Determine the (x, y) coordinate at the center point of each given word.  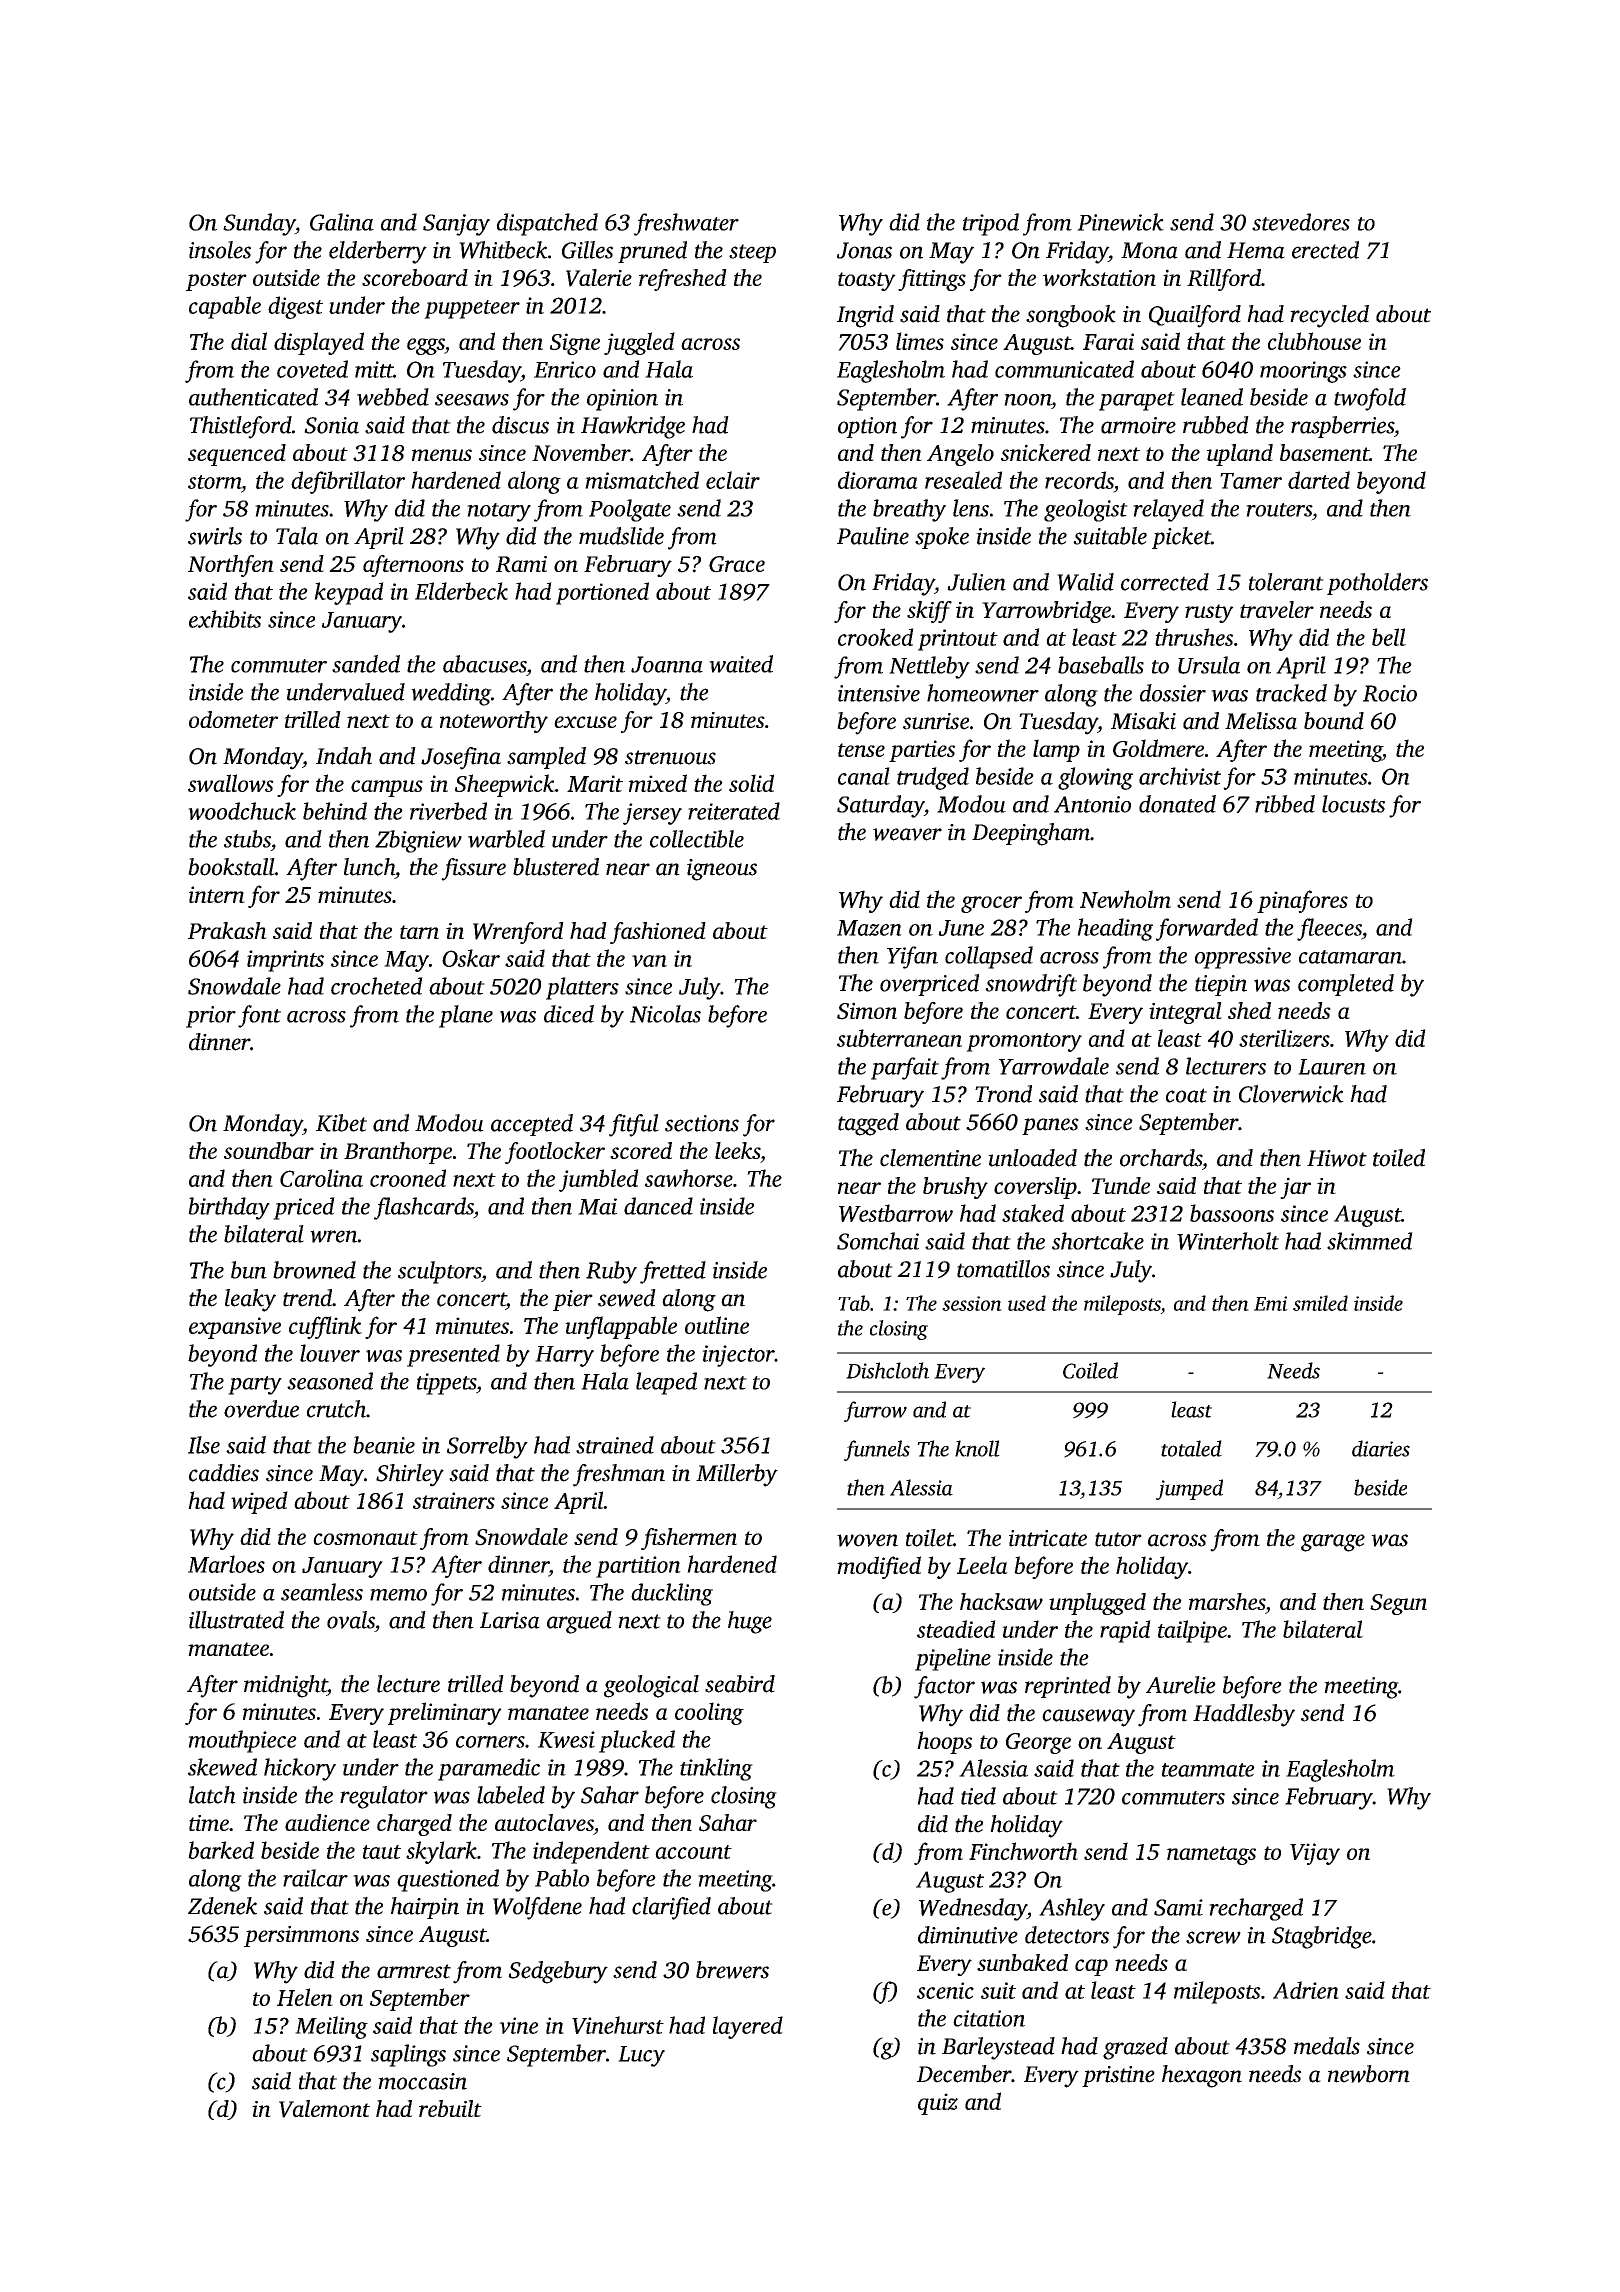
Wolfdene (537, 1908)
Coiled (1090, 1370)
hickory (300, 1769)
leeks (737, 1150)
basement (1324, 452)
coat (1186, 1095)
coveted (312, 369)
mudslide (621, 536)
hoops (944, 1742)
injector (738, 1356)
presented (453, 1355)
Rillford (1224, 280)
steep (752, 253)
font (259, 1016)
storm (214, 482)
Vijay (1315, 1854)
